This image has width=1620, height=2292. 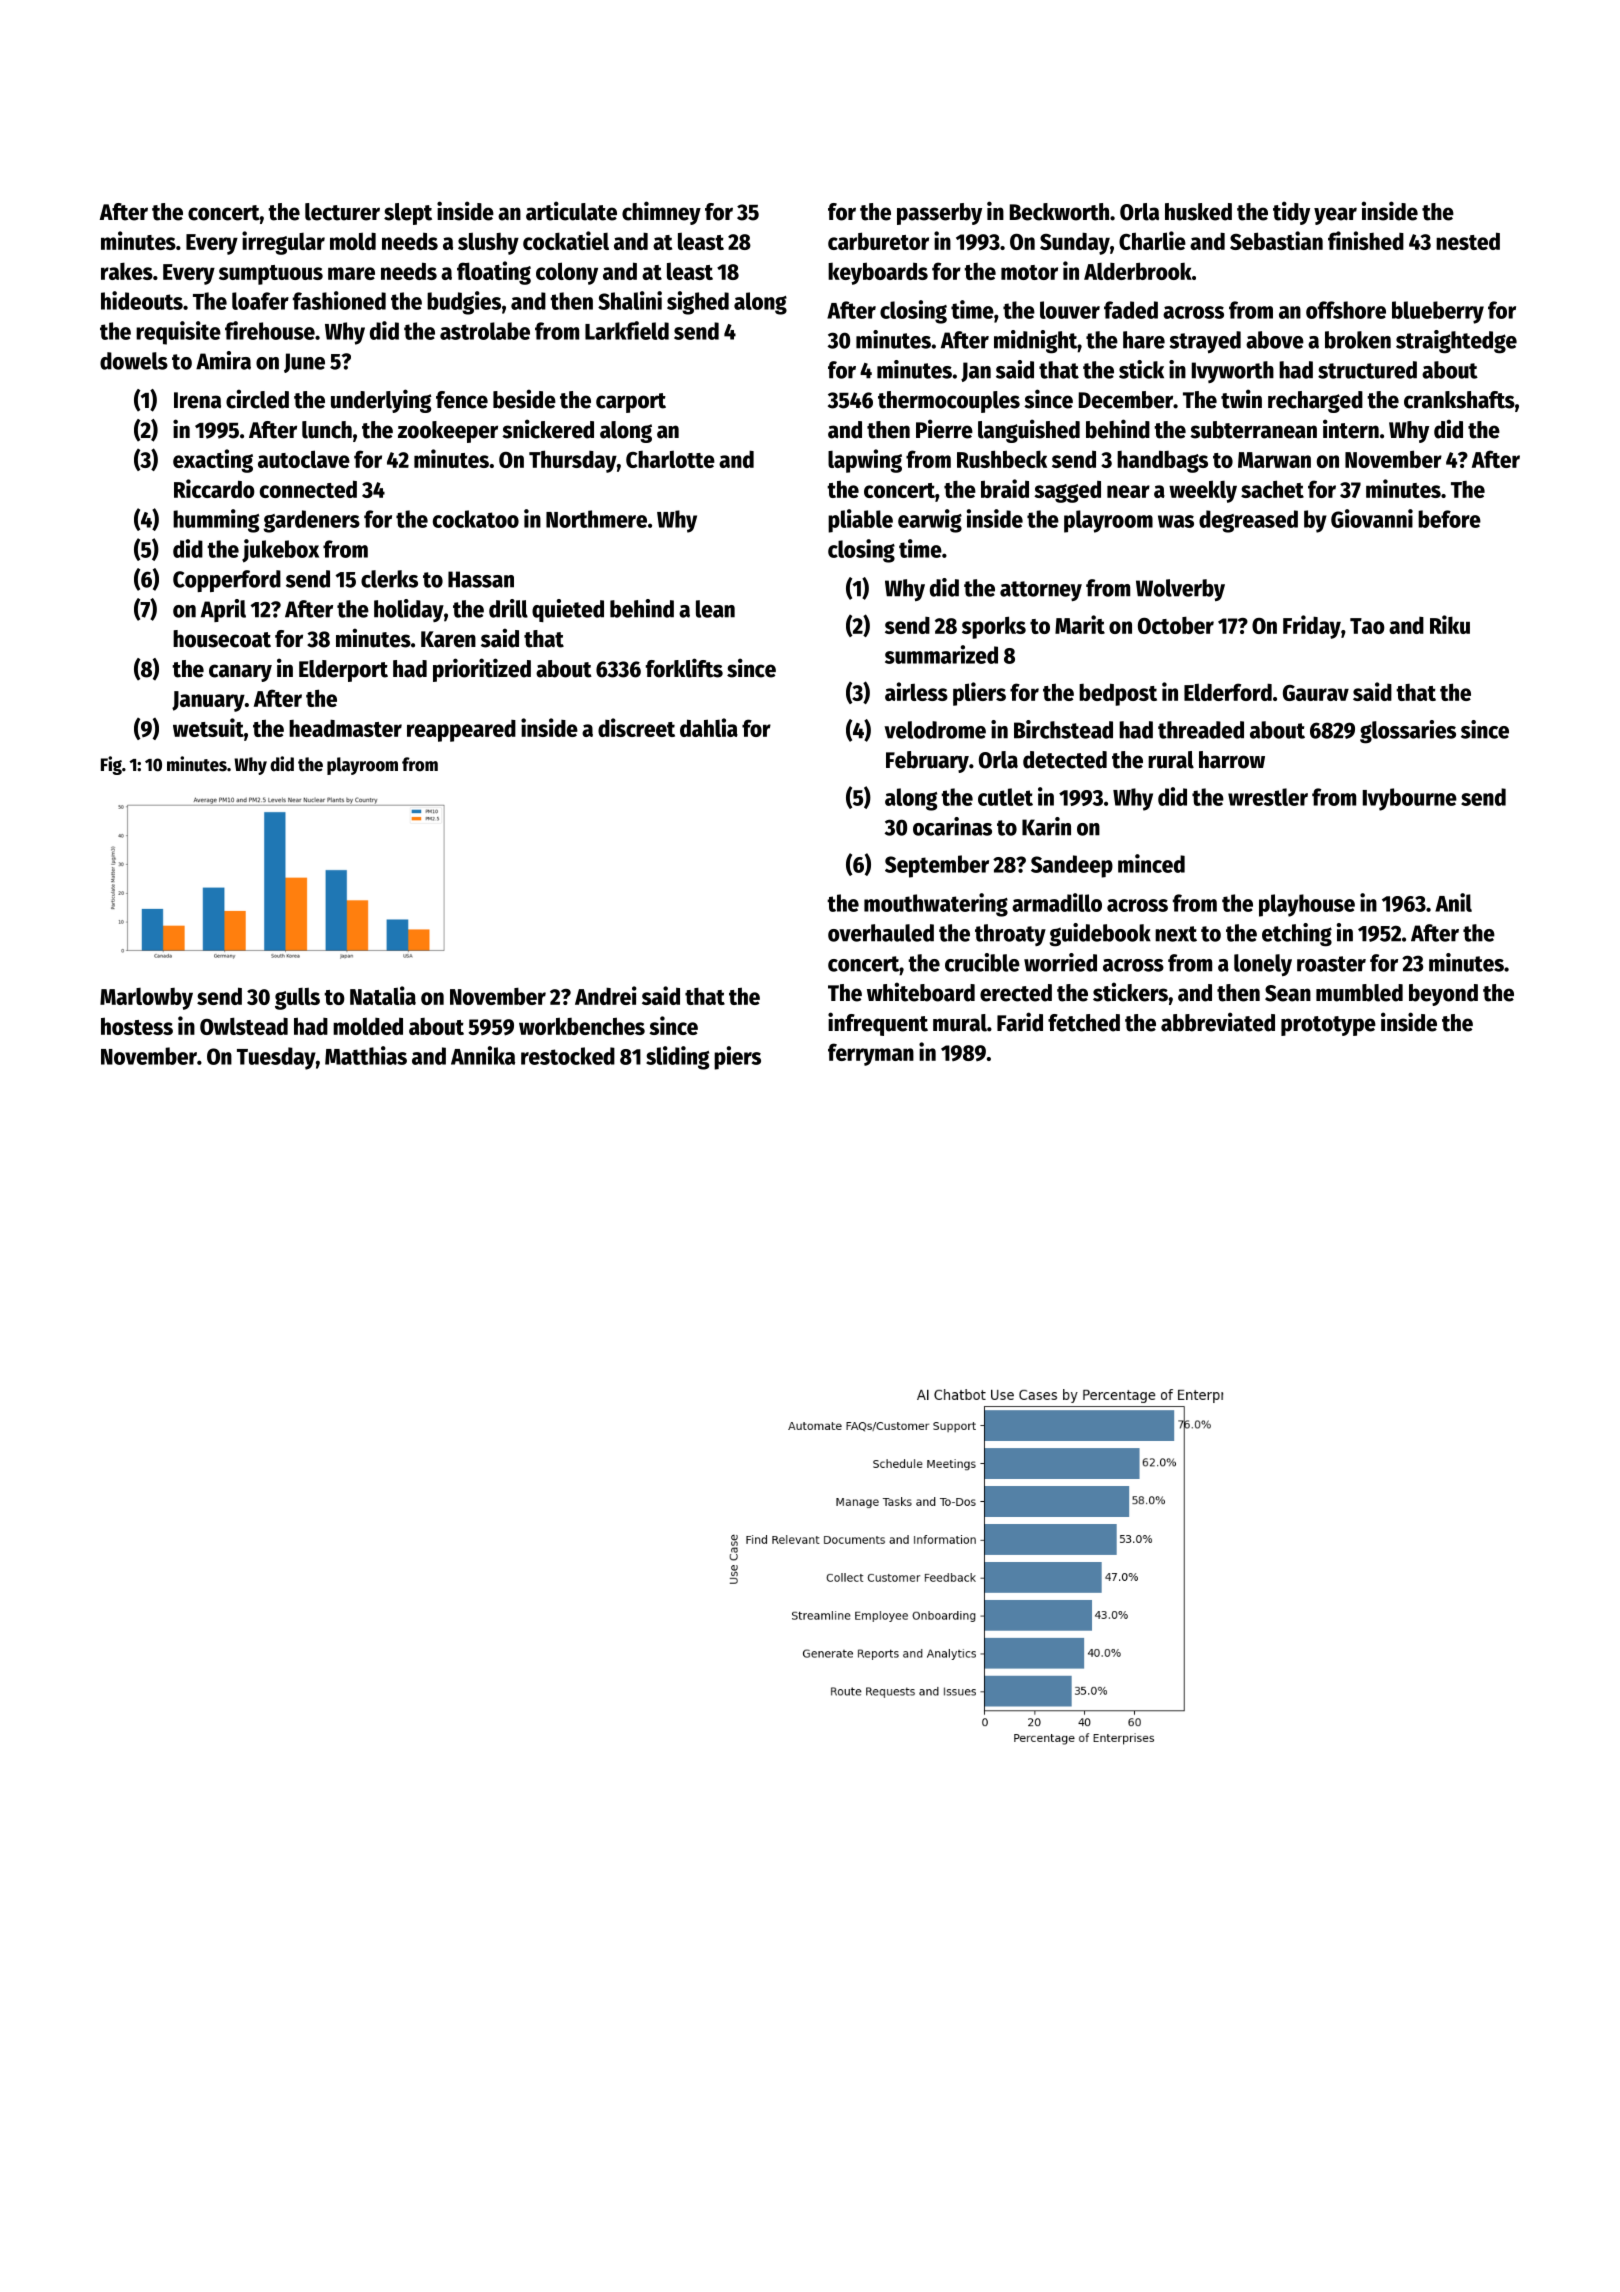 I want to click on gulls, so click(x=297, y=999).
